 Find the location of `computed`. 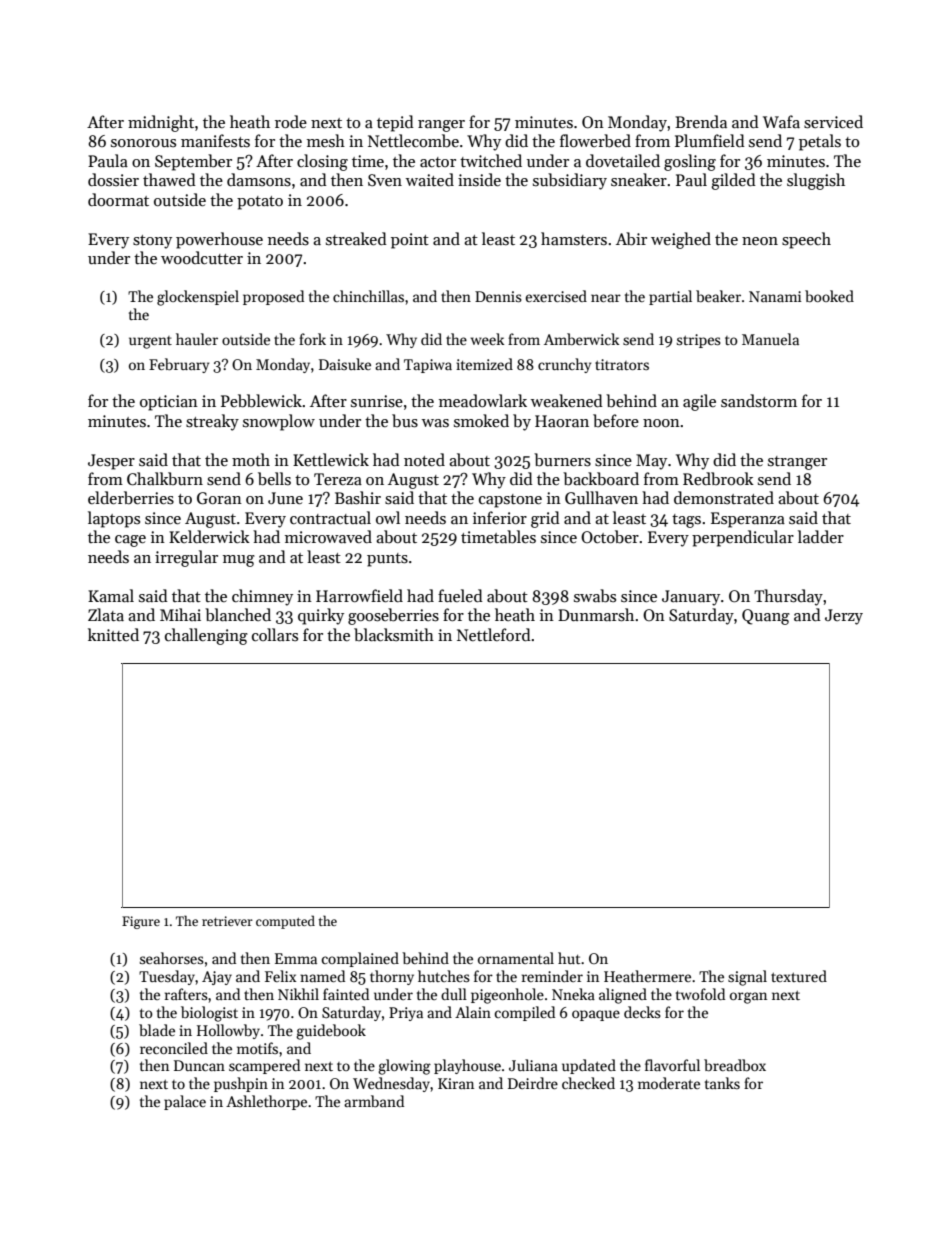

computed is located at coordinates (285, 922).
